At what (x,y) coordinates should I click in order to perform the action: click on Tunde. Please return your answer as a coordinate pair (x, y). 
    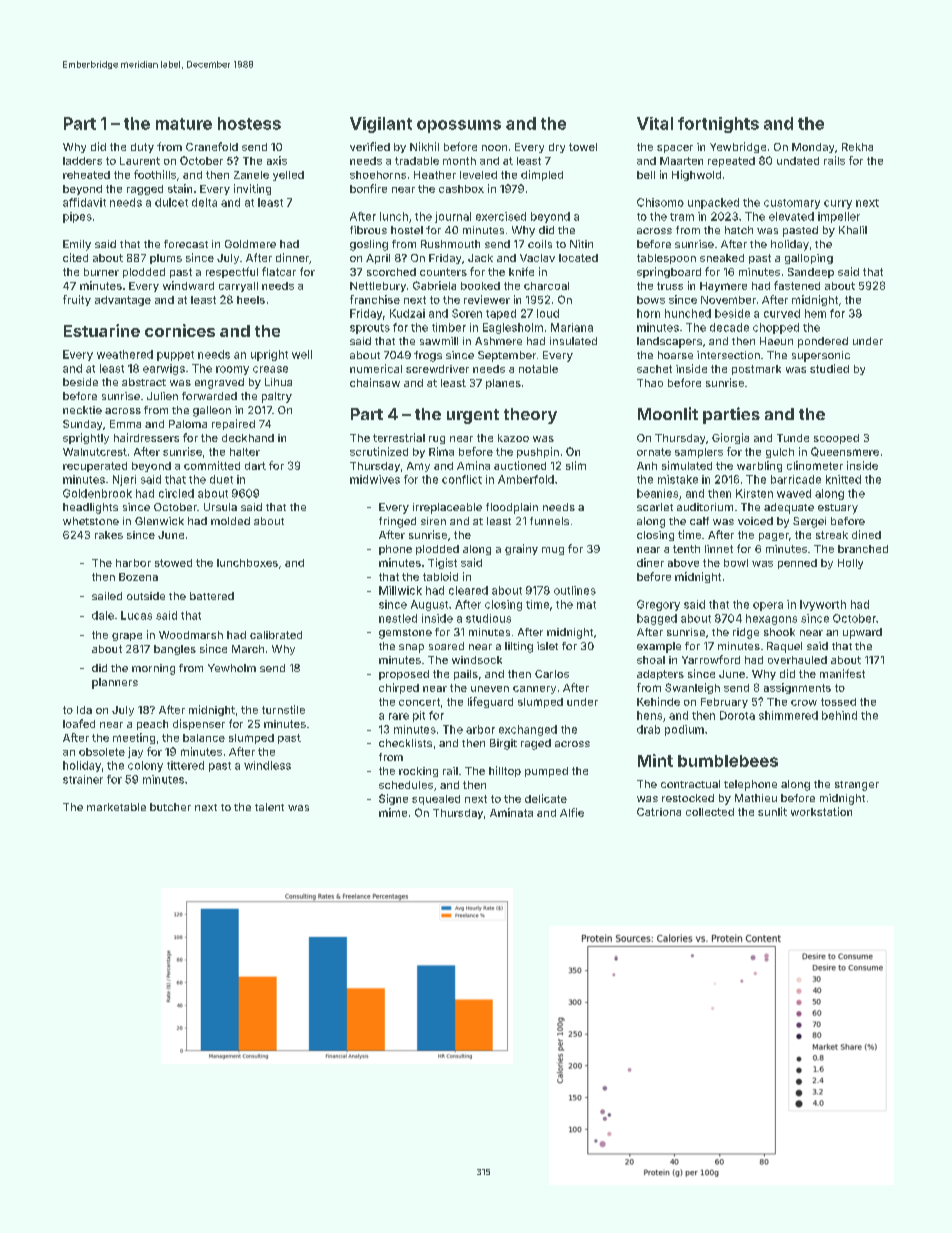
    Looking at the image, I should click on (793, 438).
